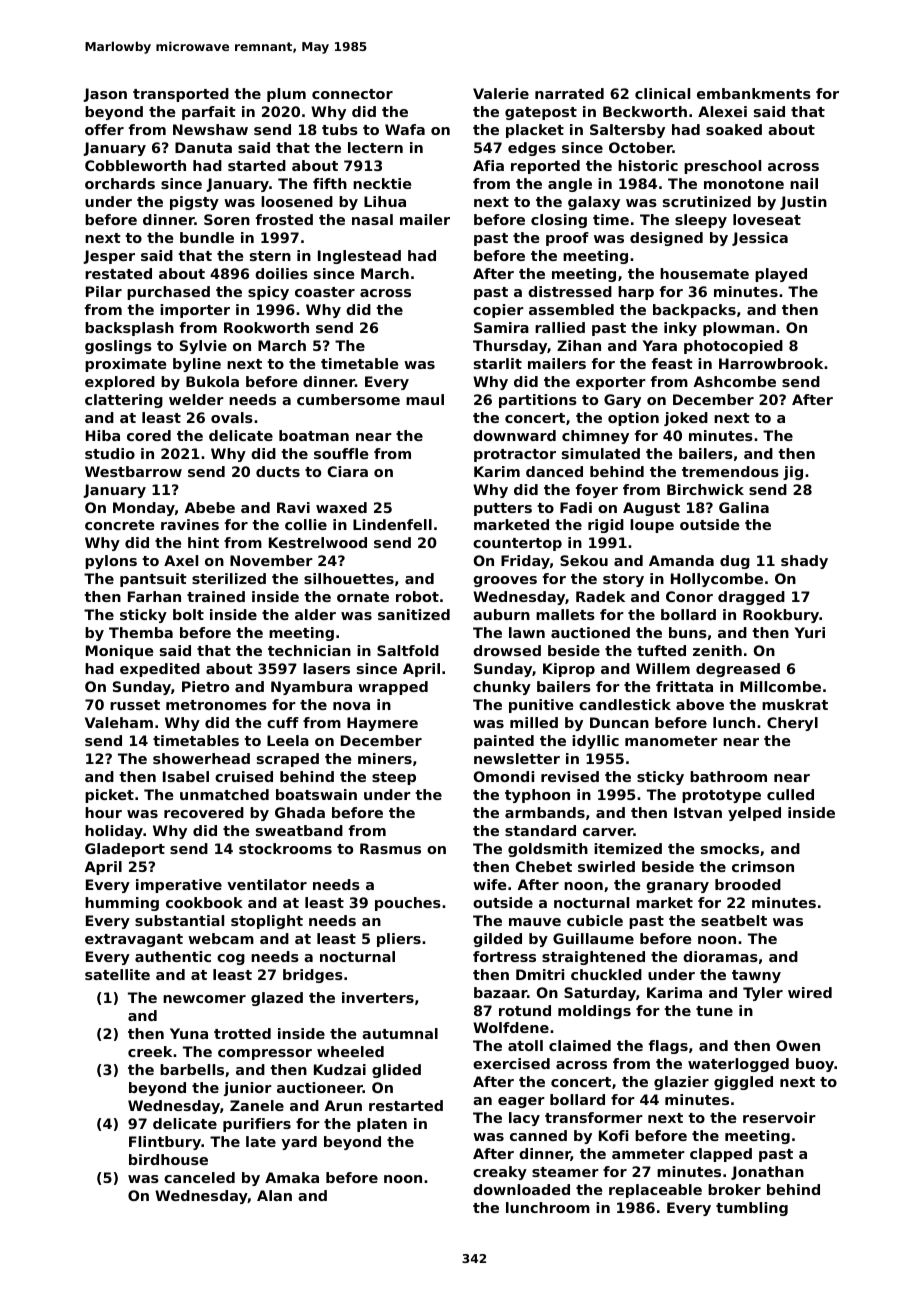  I want to click on maul, so click(425, 399).
